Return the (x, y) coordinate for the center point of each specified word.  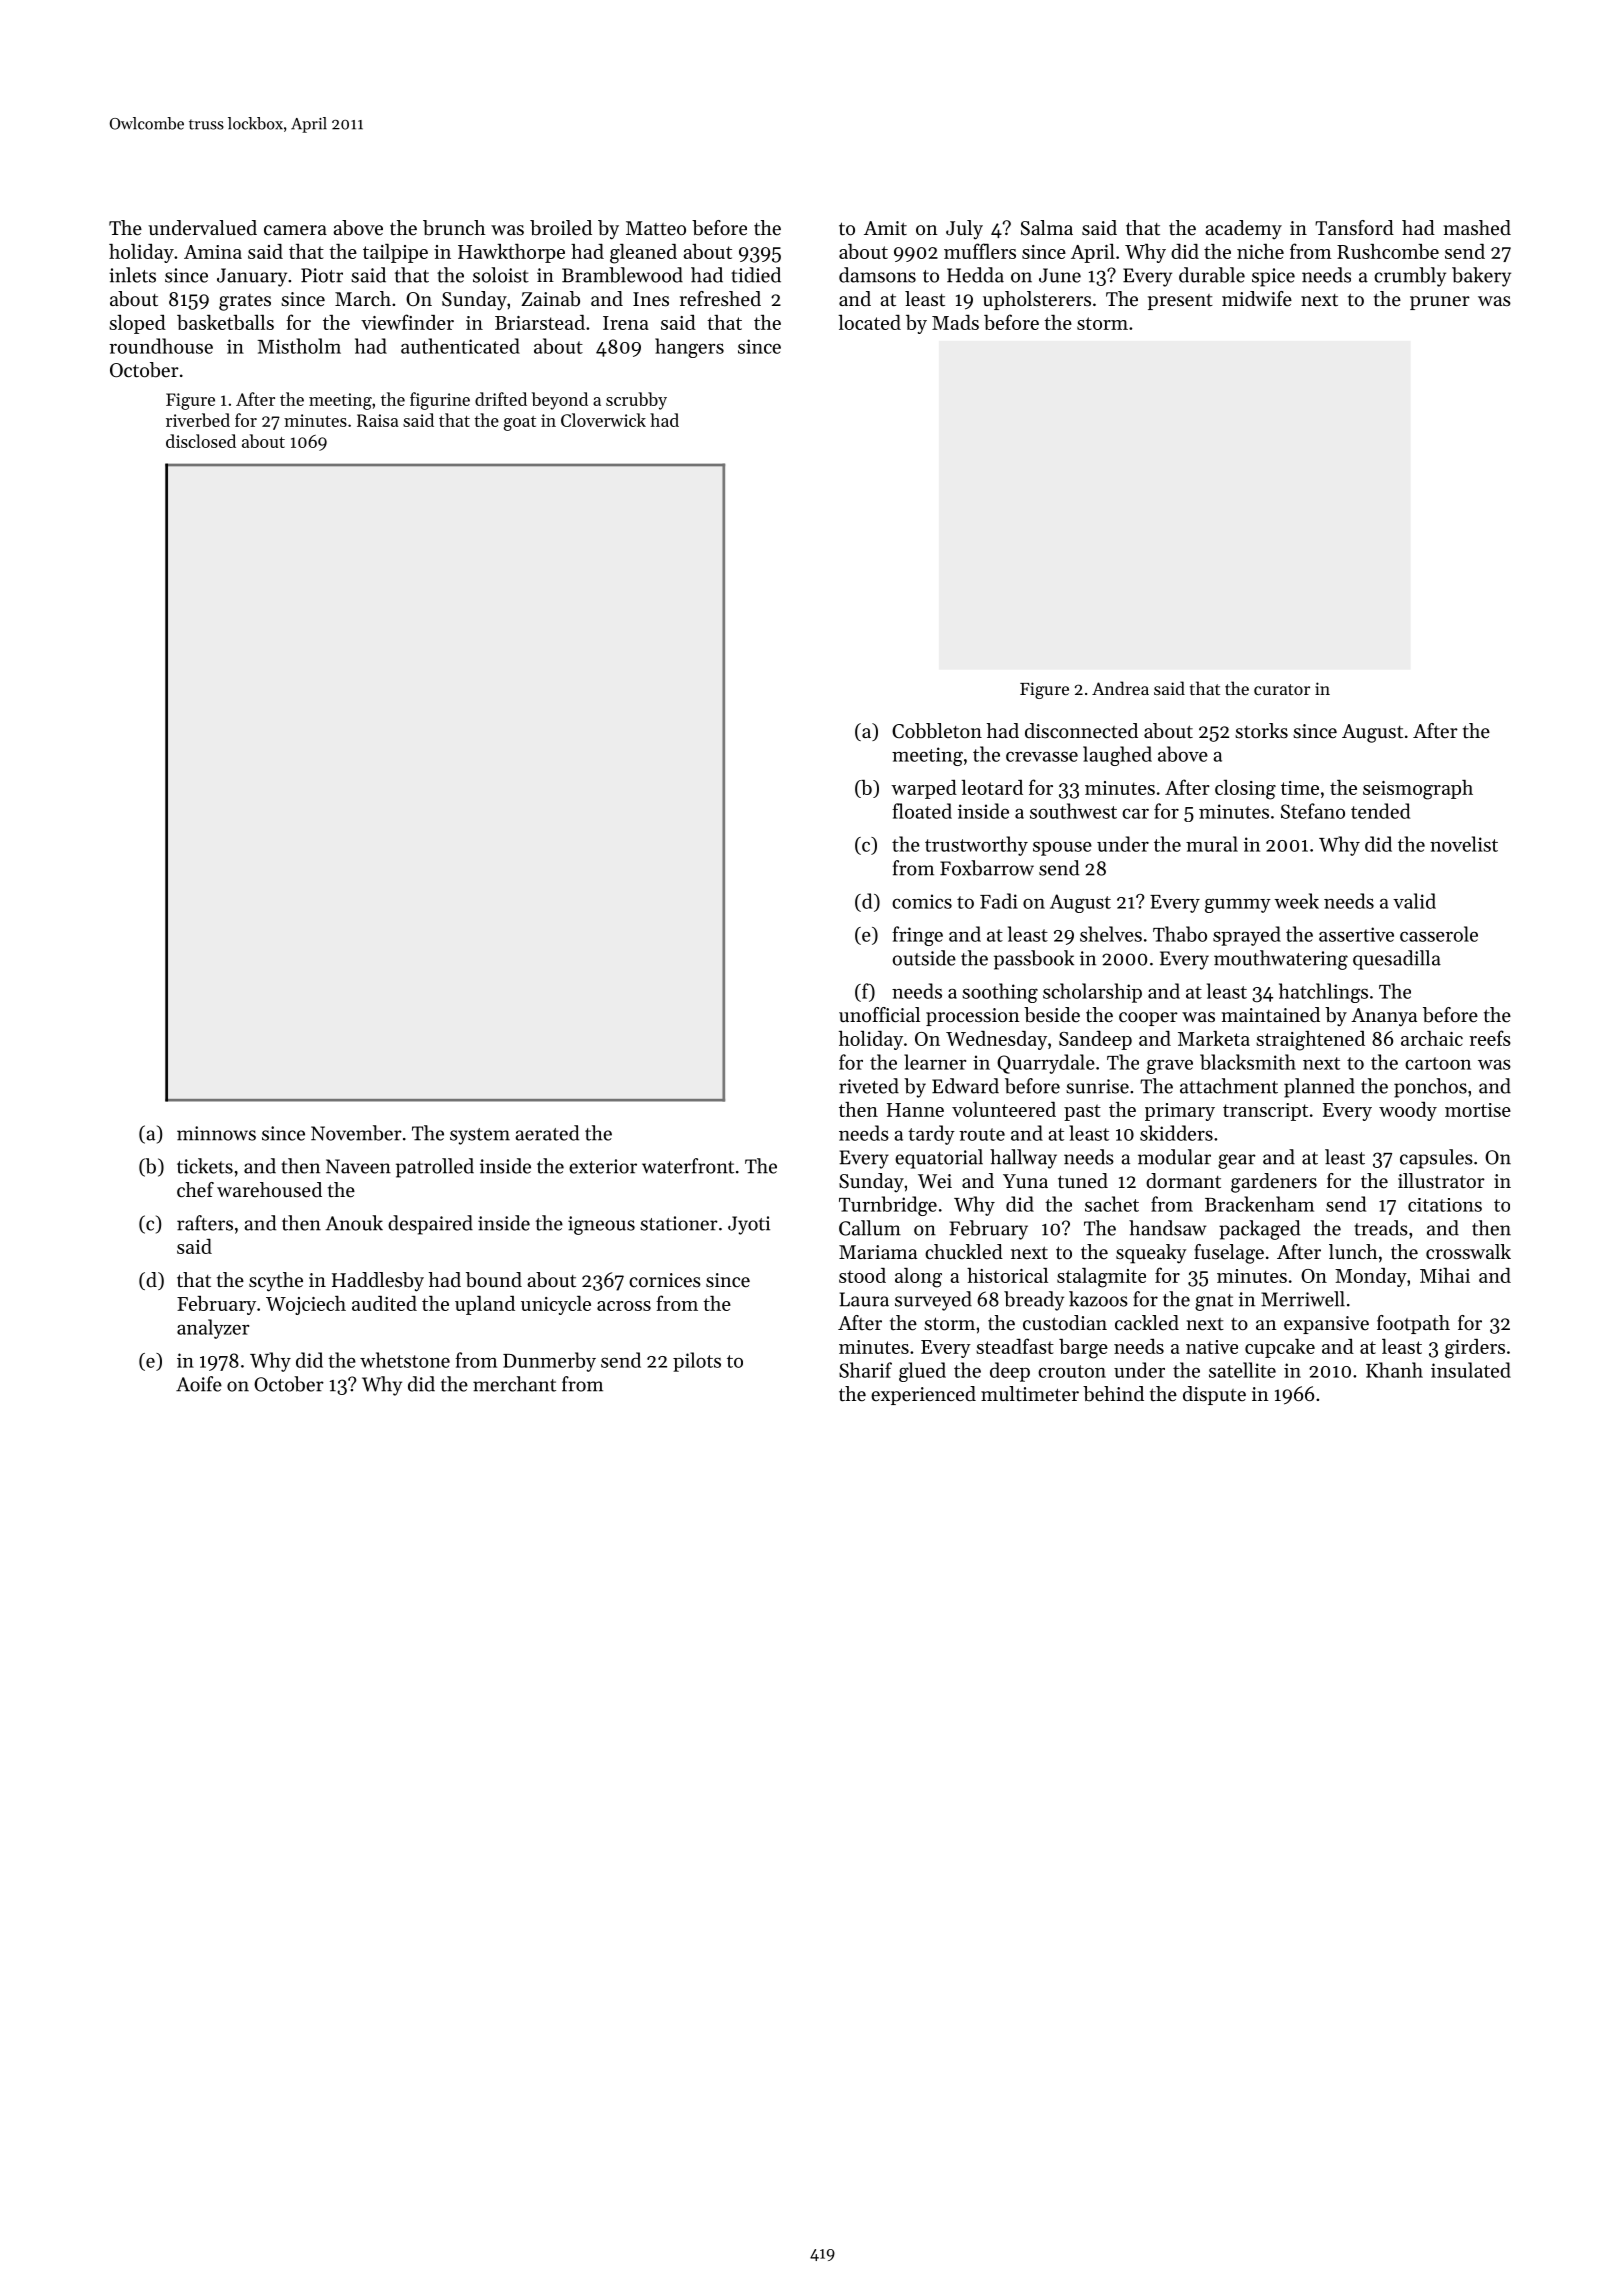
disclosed (201, 441)
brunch (454, 228)
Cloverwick (603, 420)
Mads (955, 322)
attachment (1229, 1086)
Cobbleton (937, 731)
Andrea (1120, 688)
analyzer (213, 1329)
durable (1212, 275)
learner (935, 1062)
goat (520, 423)
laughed (1117, 756)
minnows (216, 1133)
